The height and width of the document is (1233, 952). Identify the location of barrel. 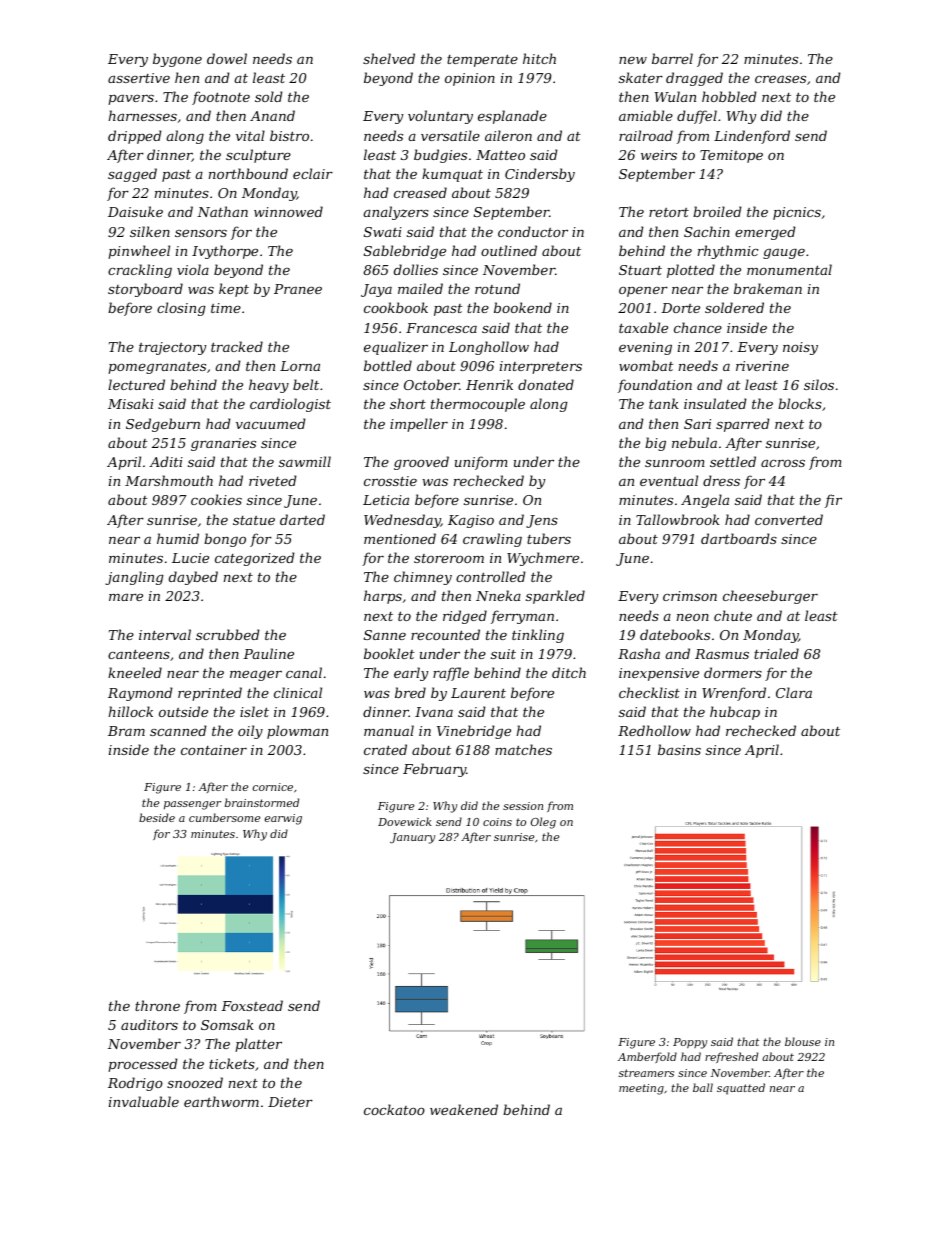
(672, 58).
